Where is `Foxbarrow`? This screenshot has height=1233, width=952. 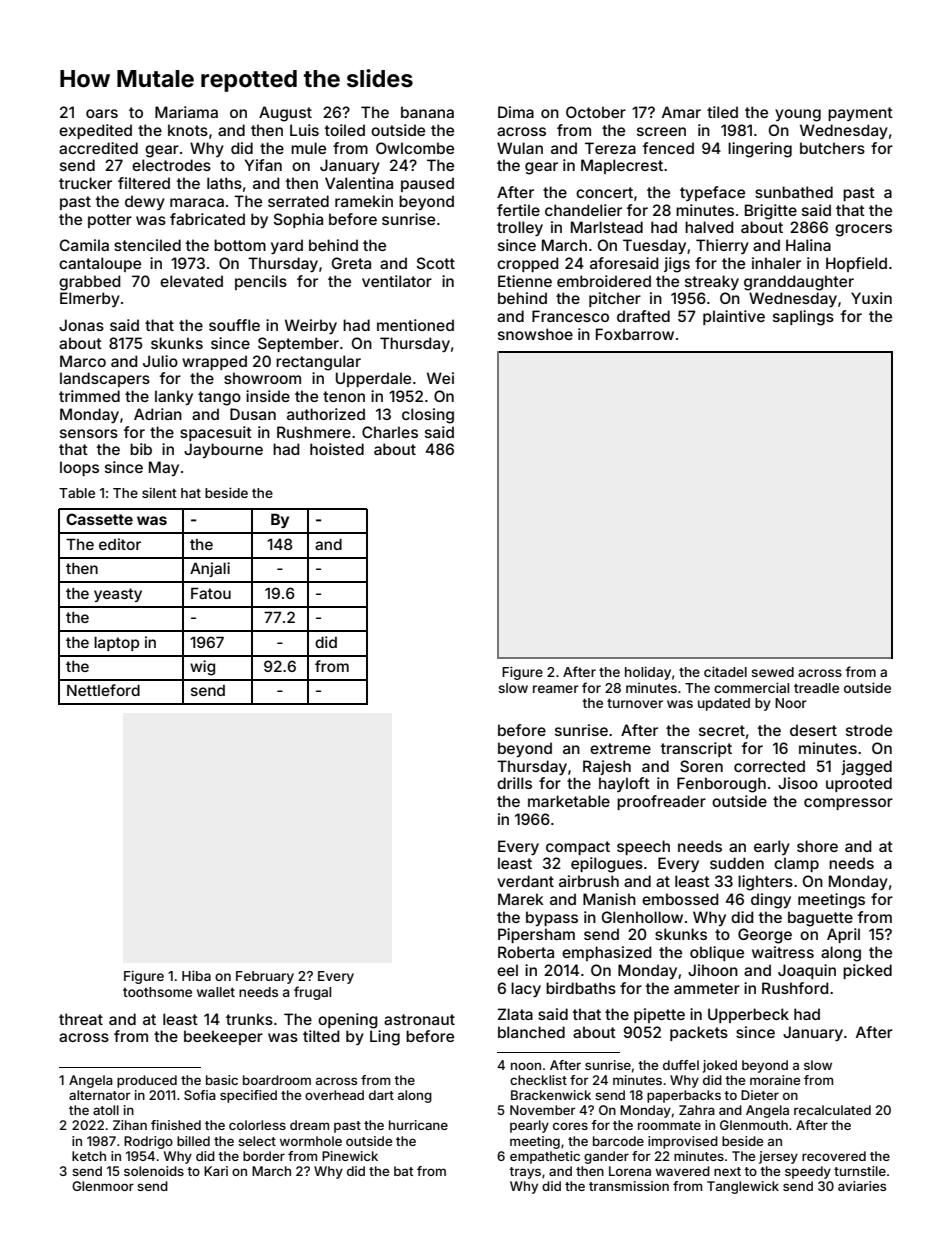
Foxbarrow is located at coordinates (635, 334).
